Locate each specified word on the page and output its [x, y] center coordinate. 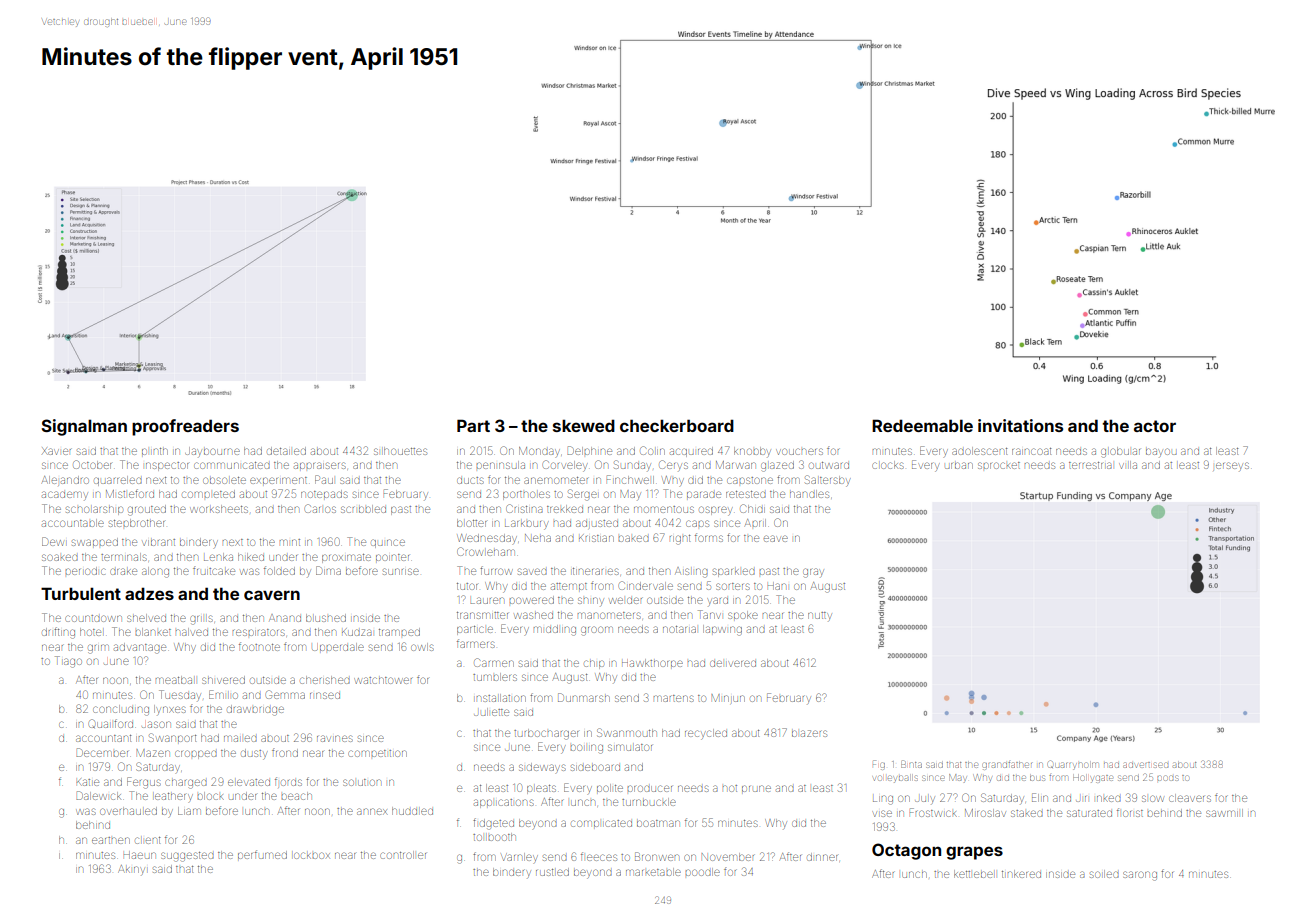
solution [362, 782]
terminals [124, 557]
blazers [809, 733]
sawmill [1224, 813]
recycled [706, 734]
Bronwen [657, 856]
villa [1128, 465]
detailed [286, 451]
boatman [658, 823]
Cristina [524, 508]
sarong [1140, 876]
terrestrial [1090, 465]
